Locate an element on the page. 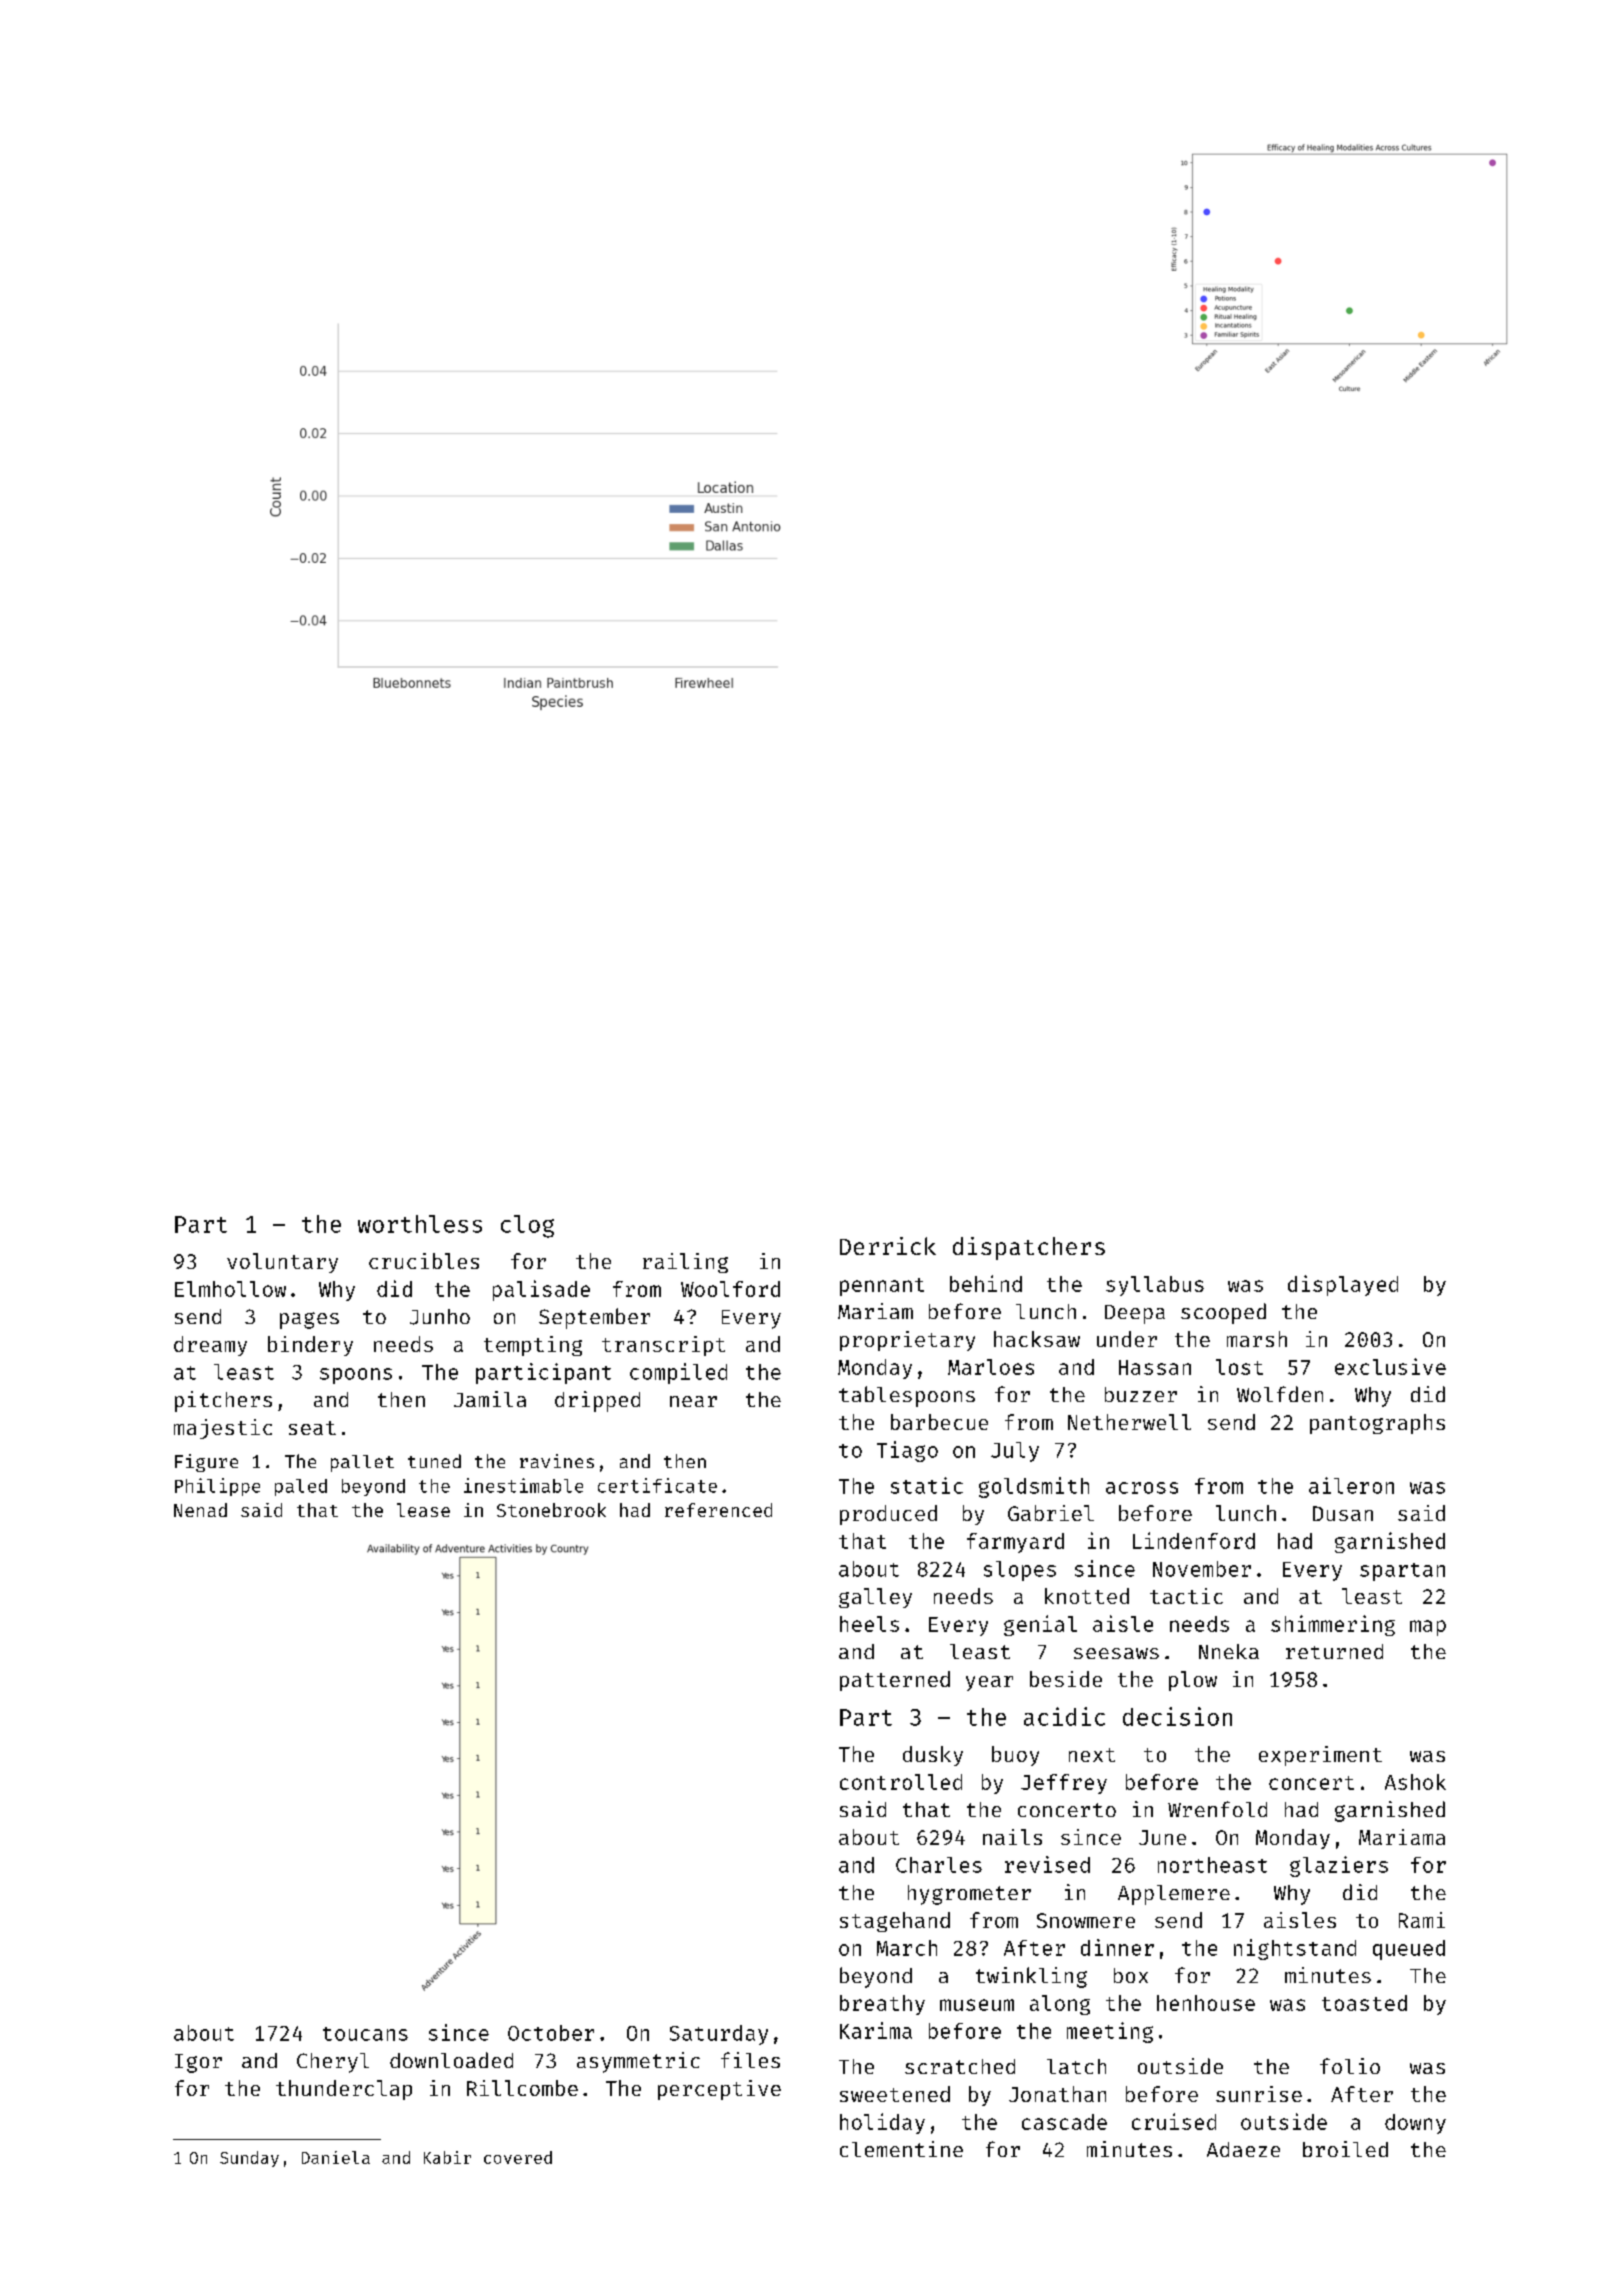  exclusive is located at coordinates (1390, 1366).
